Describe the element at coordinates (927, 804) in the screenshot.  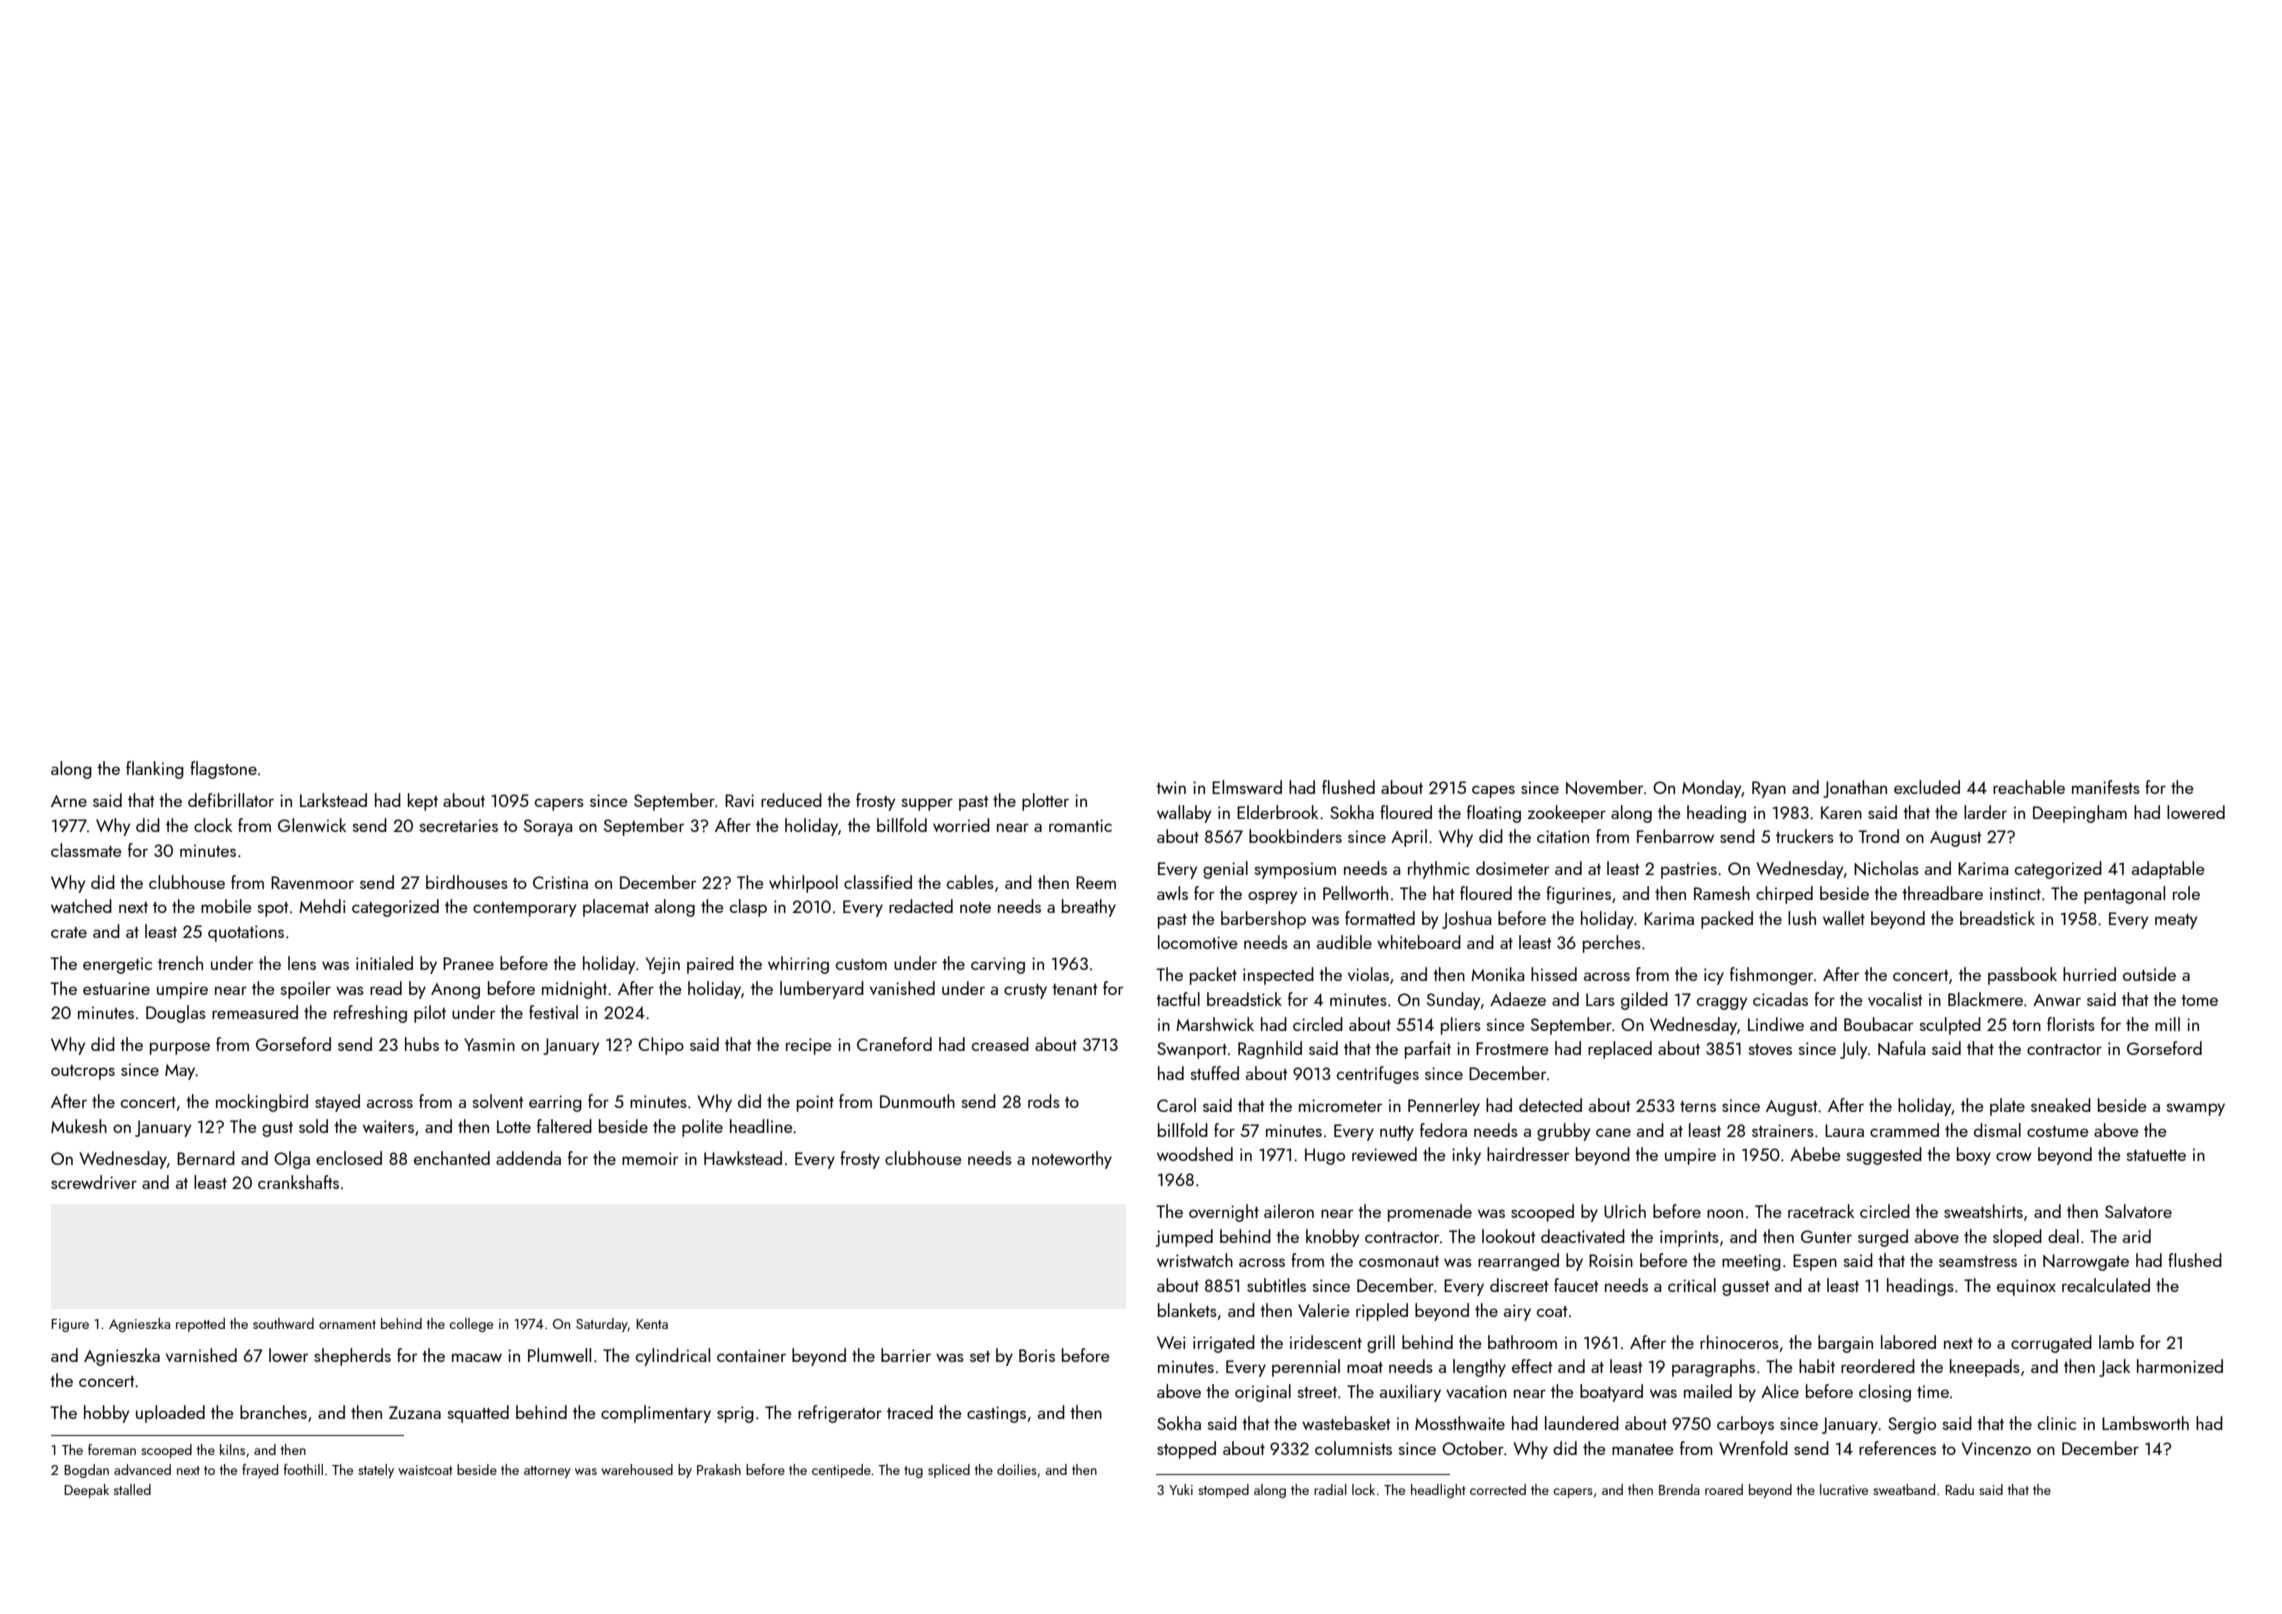
I see `supper` at that location.
